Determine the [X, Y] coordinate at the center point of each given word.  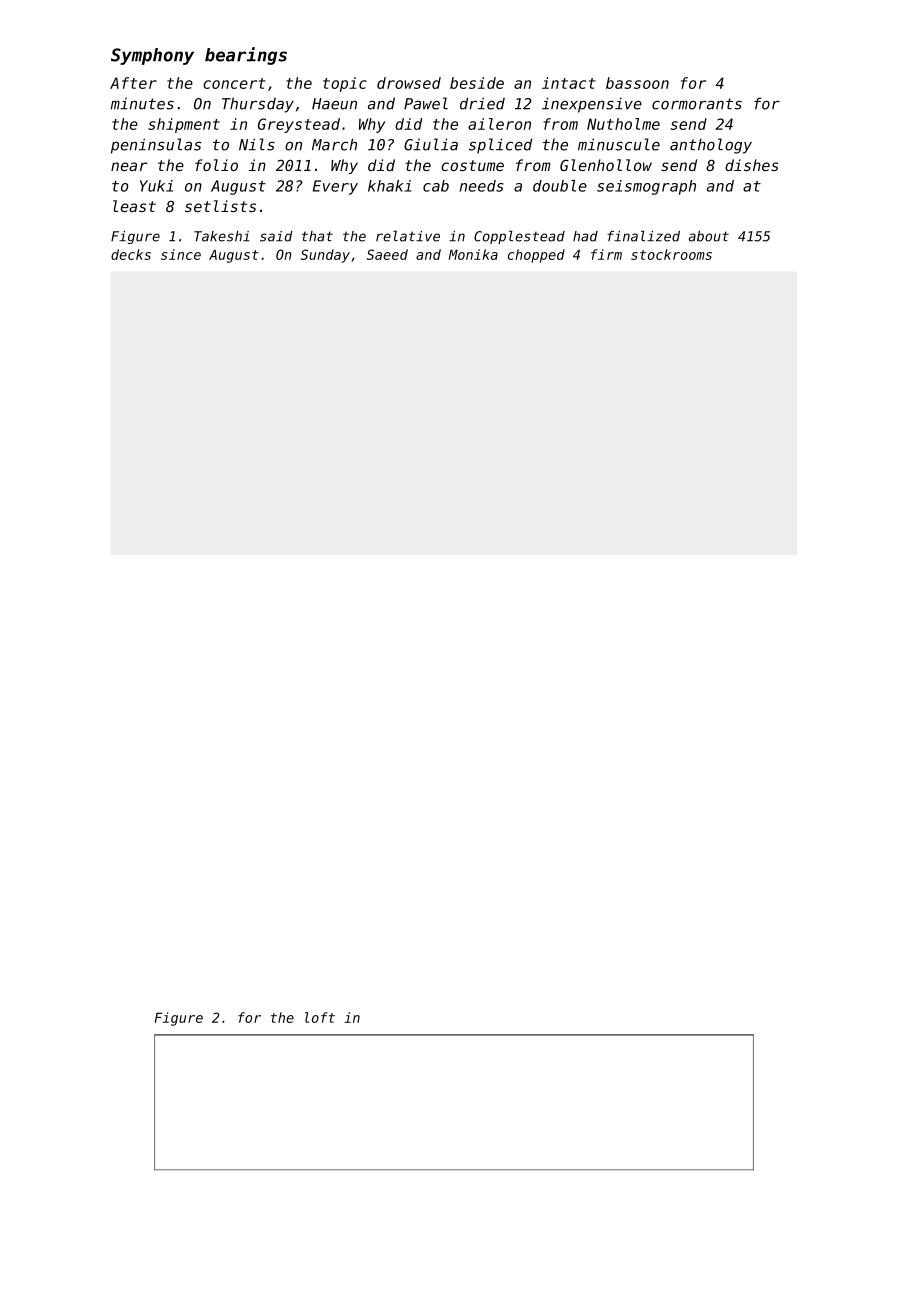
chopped [536, 256]
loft [320, 1017]
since [181, 254]
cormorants [697, 104]
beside [477, 83]
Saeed [387, 254]
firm [606, 254]
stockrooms [671, 254]
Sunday [325, 256]
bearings [246, 56]
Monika [473, 254]
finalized [643, 236]
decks [131, 254]
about [709, 236]
